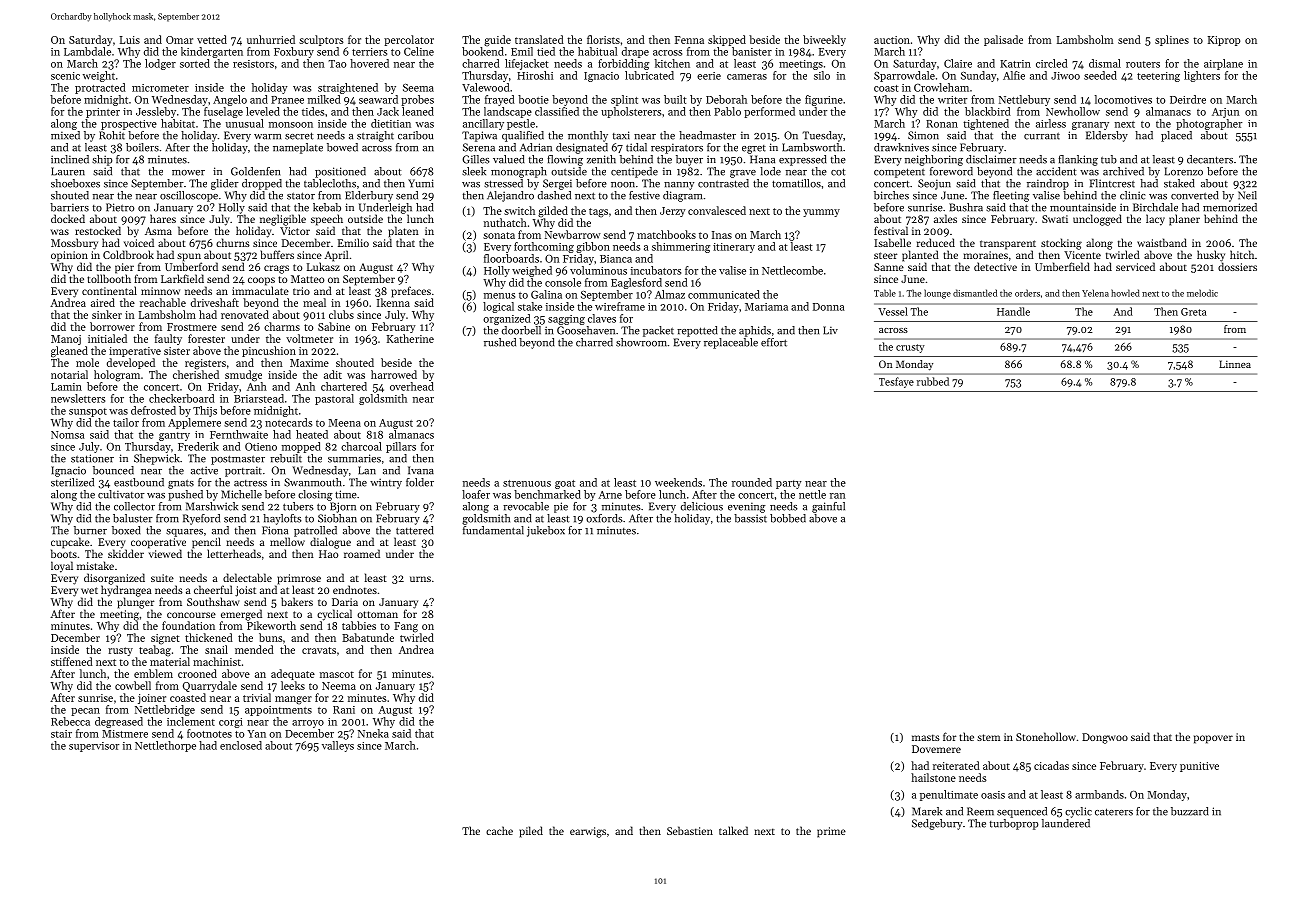 The width and height of the screenshot is (1308, 924). What do you see at coordinates (271, 39) in the screenshot?
I see `unhurried` at bounding box center [271, 39].
